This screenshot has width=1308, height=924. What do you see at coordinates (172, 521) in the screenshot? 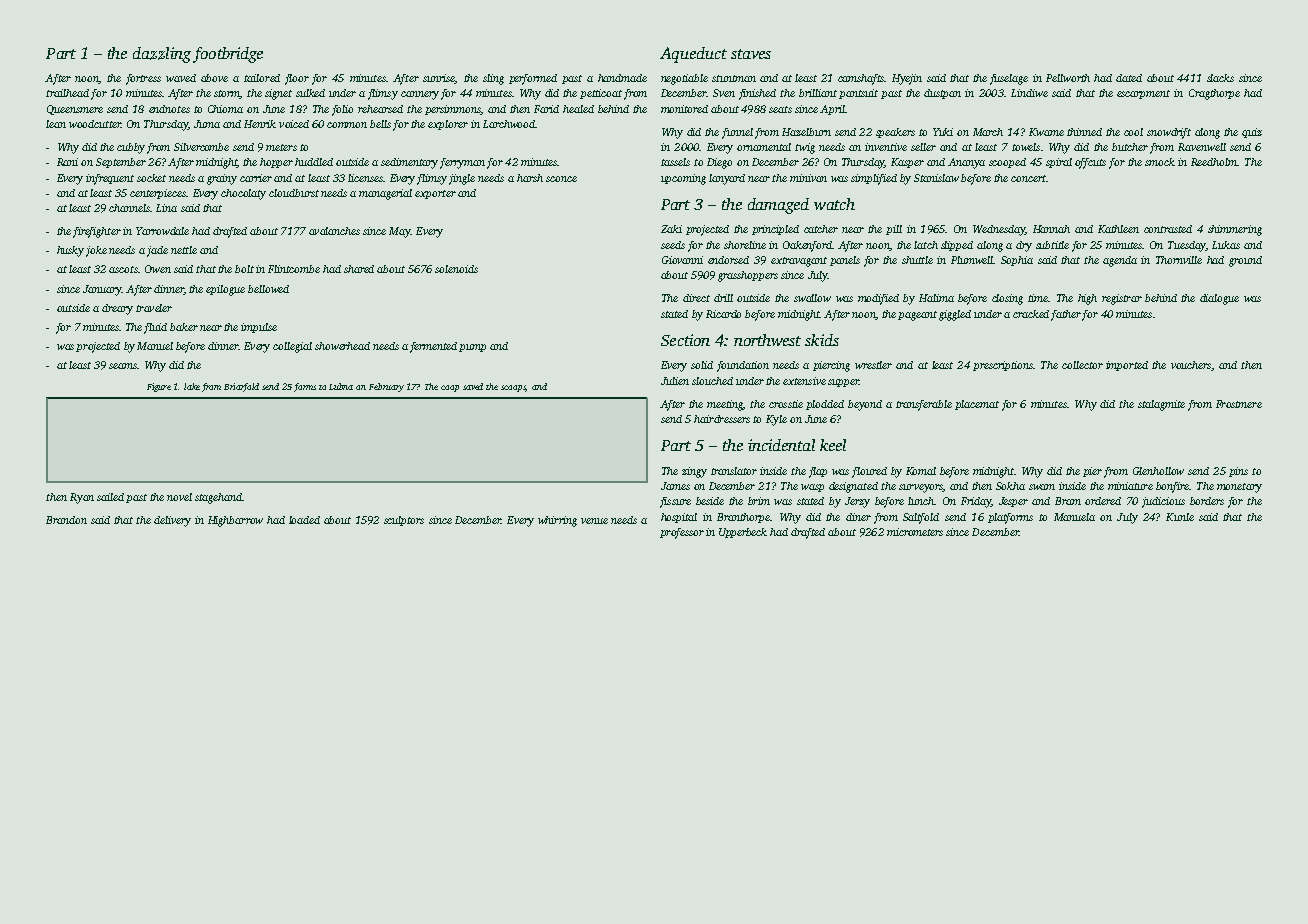
I see `delivery` at bounding box center [172, 521].
